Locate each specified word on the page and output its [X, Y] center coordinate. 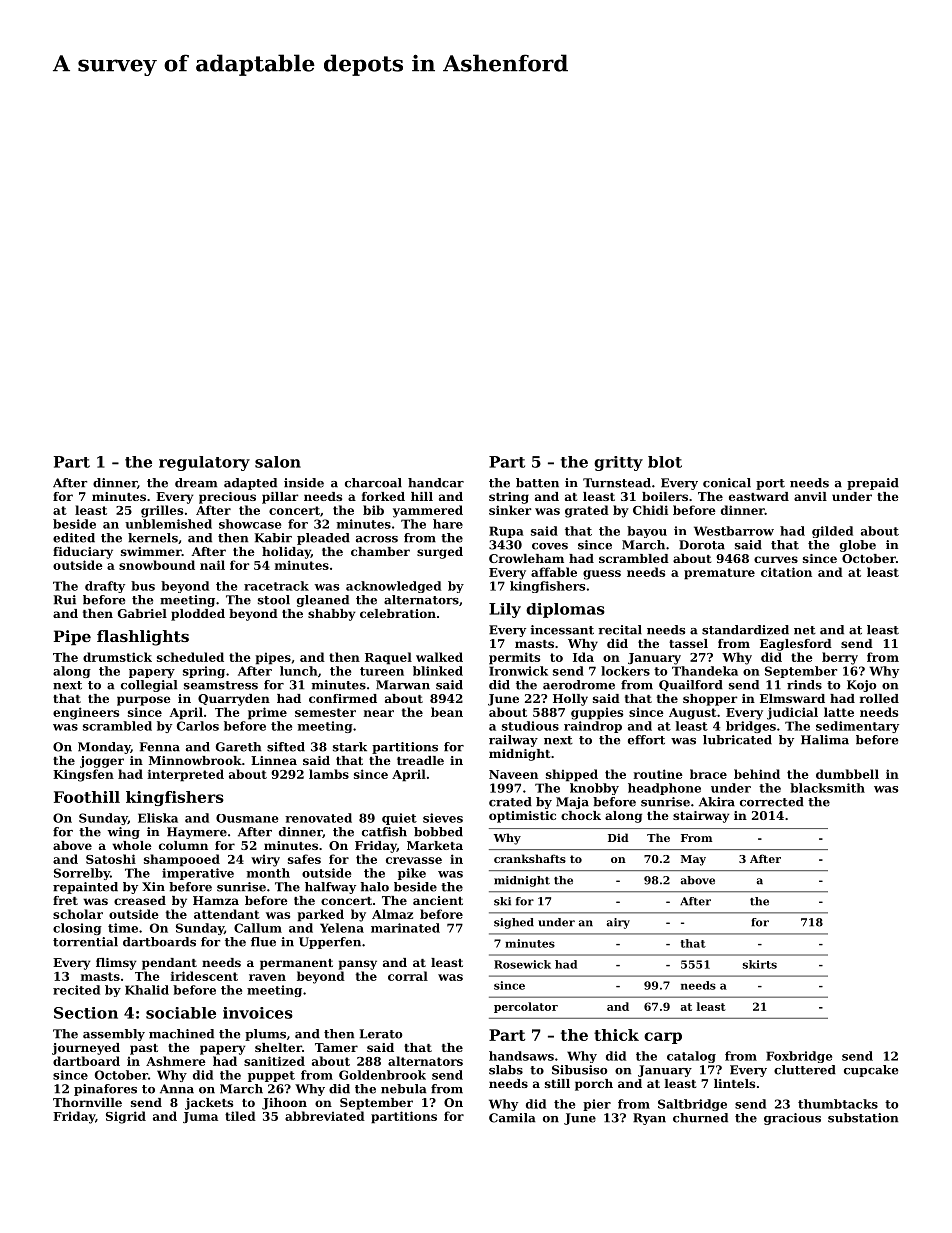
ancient [438, 900]
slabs [506, 1070]
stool [274, 600]
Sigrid [126, 1117]
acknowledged [393, 587]
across [377, 539]
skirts [760, 964]
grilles [162, 511]
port [770, 484]
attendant [227, 914]
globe [858, 546]
